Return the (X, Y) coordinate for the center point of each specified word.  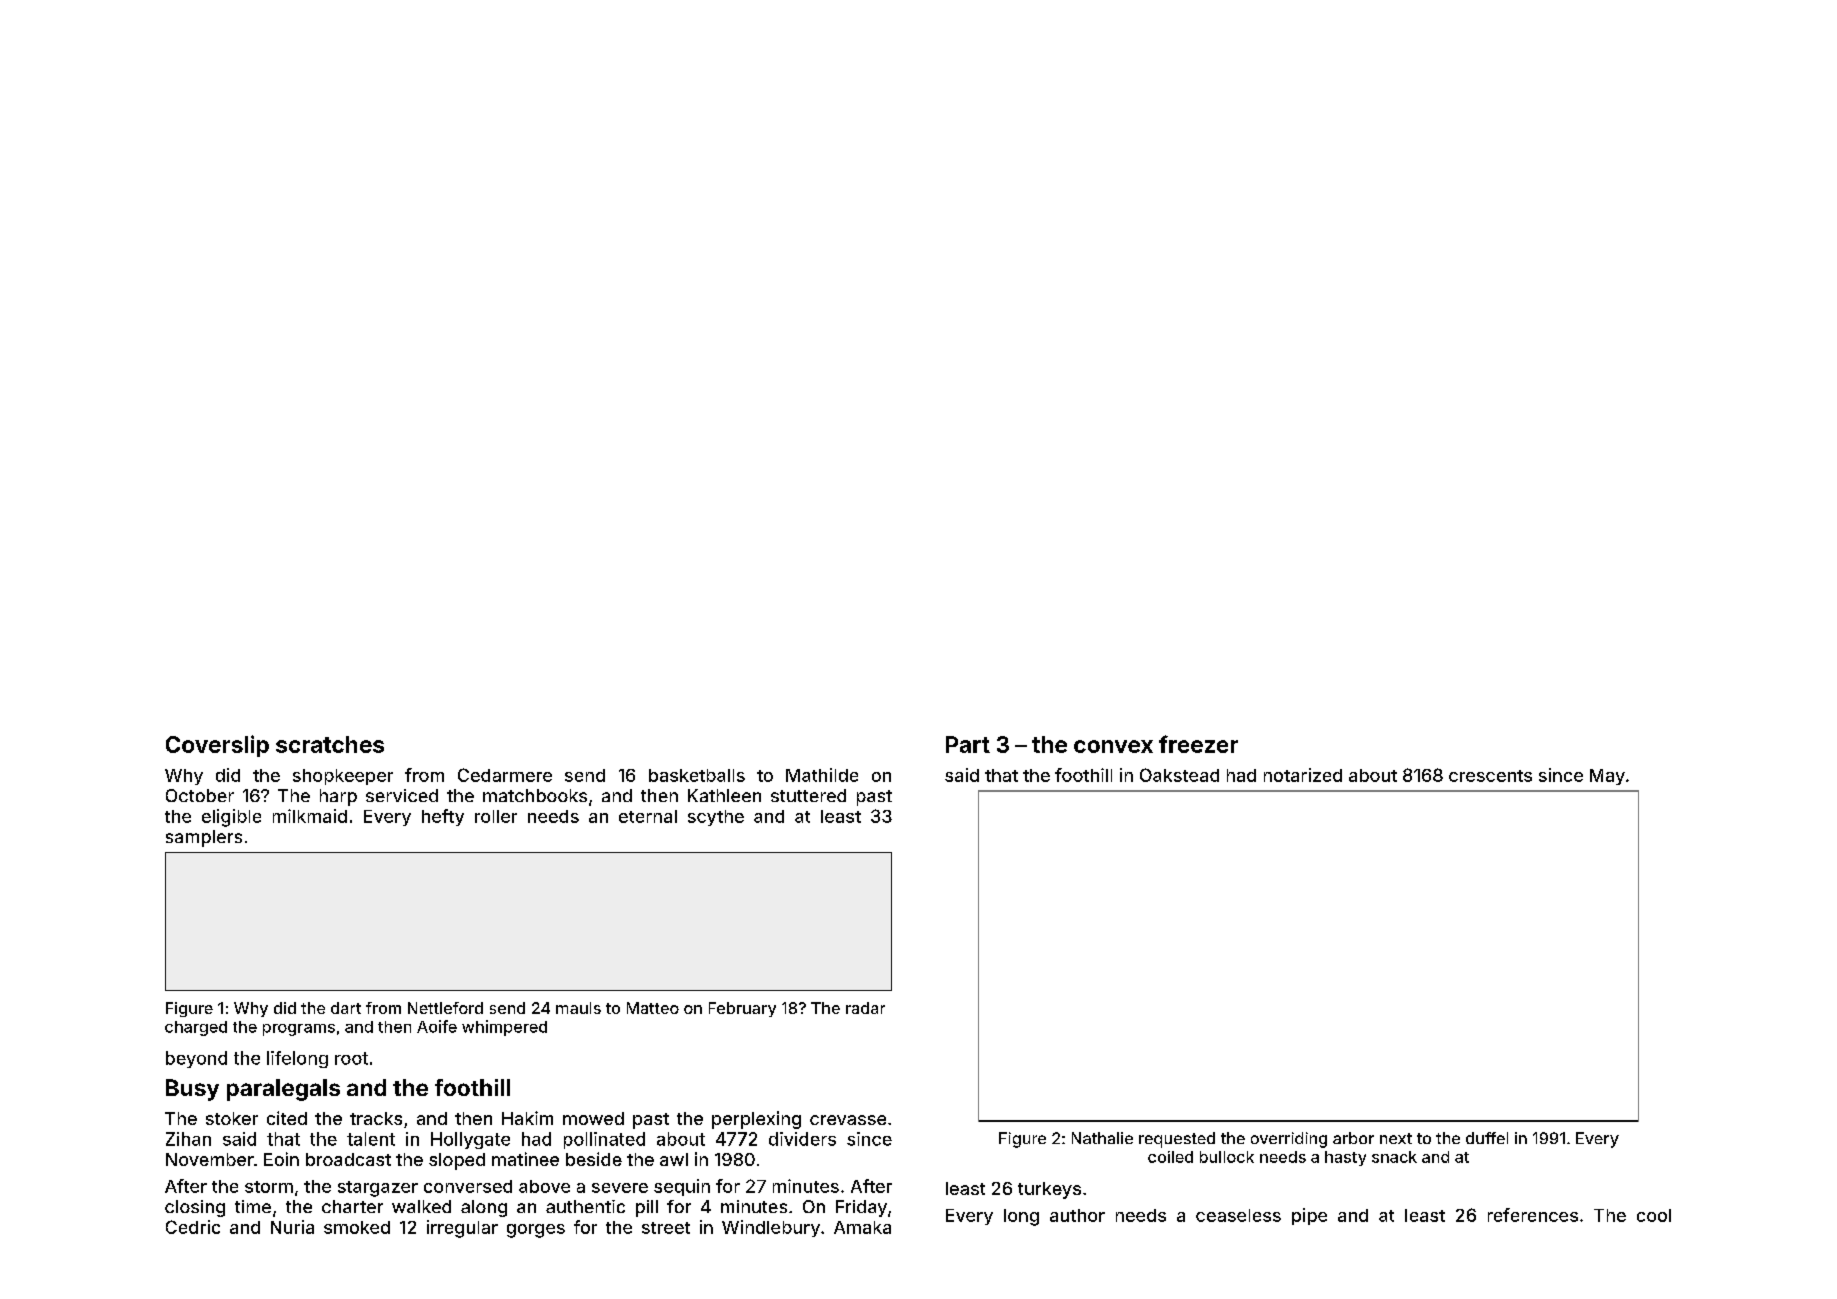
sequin (682, 1187)
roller (496, 816)
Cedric (193, 1227)
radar (865, 1008)
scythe (716, 818)
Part (968, 744)
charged (196, 1028)
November (210, 1159)
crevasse (848, 1120)
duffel (1487, 1138)
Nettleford (445, 1008)
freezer (1198, 744)
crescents (1490, 776)
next (1396, 1138)
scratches (330, 744)
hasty (1345, 1158)
